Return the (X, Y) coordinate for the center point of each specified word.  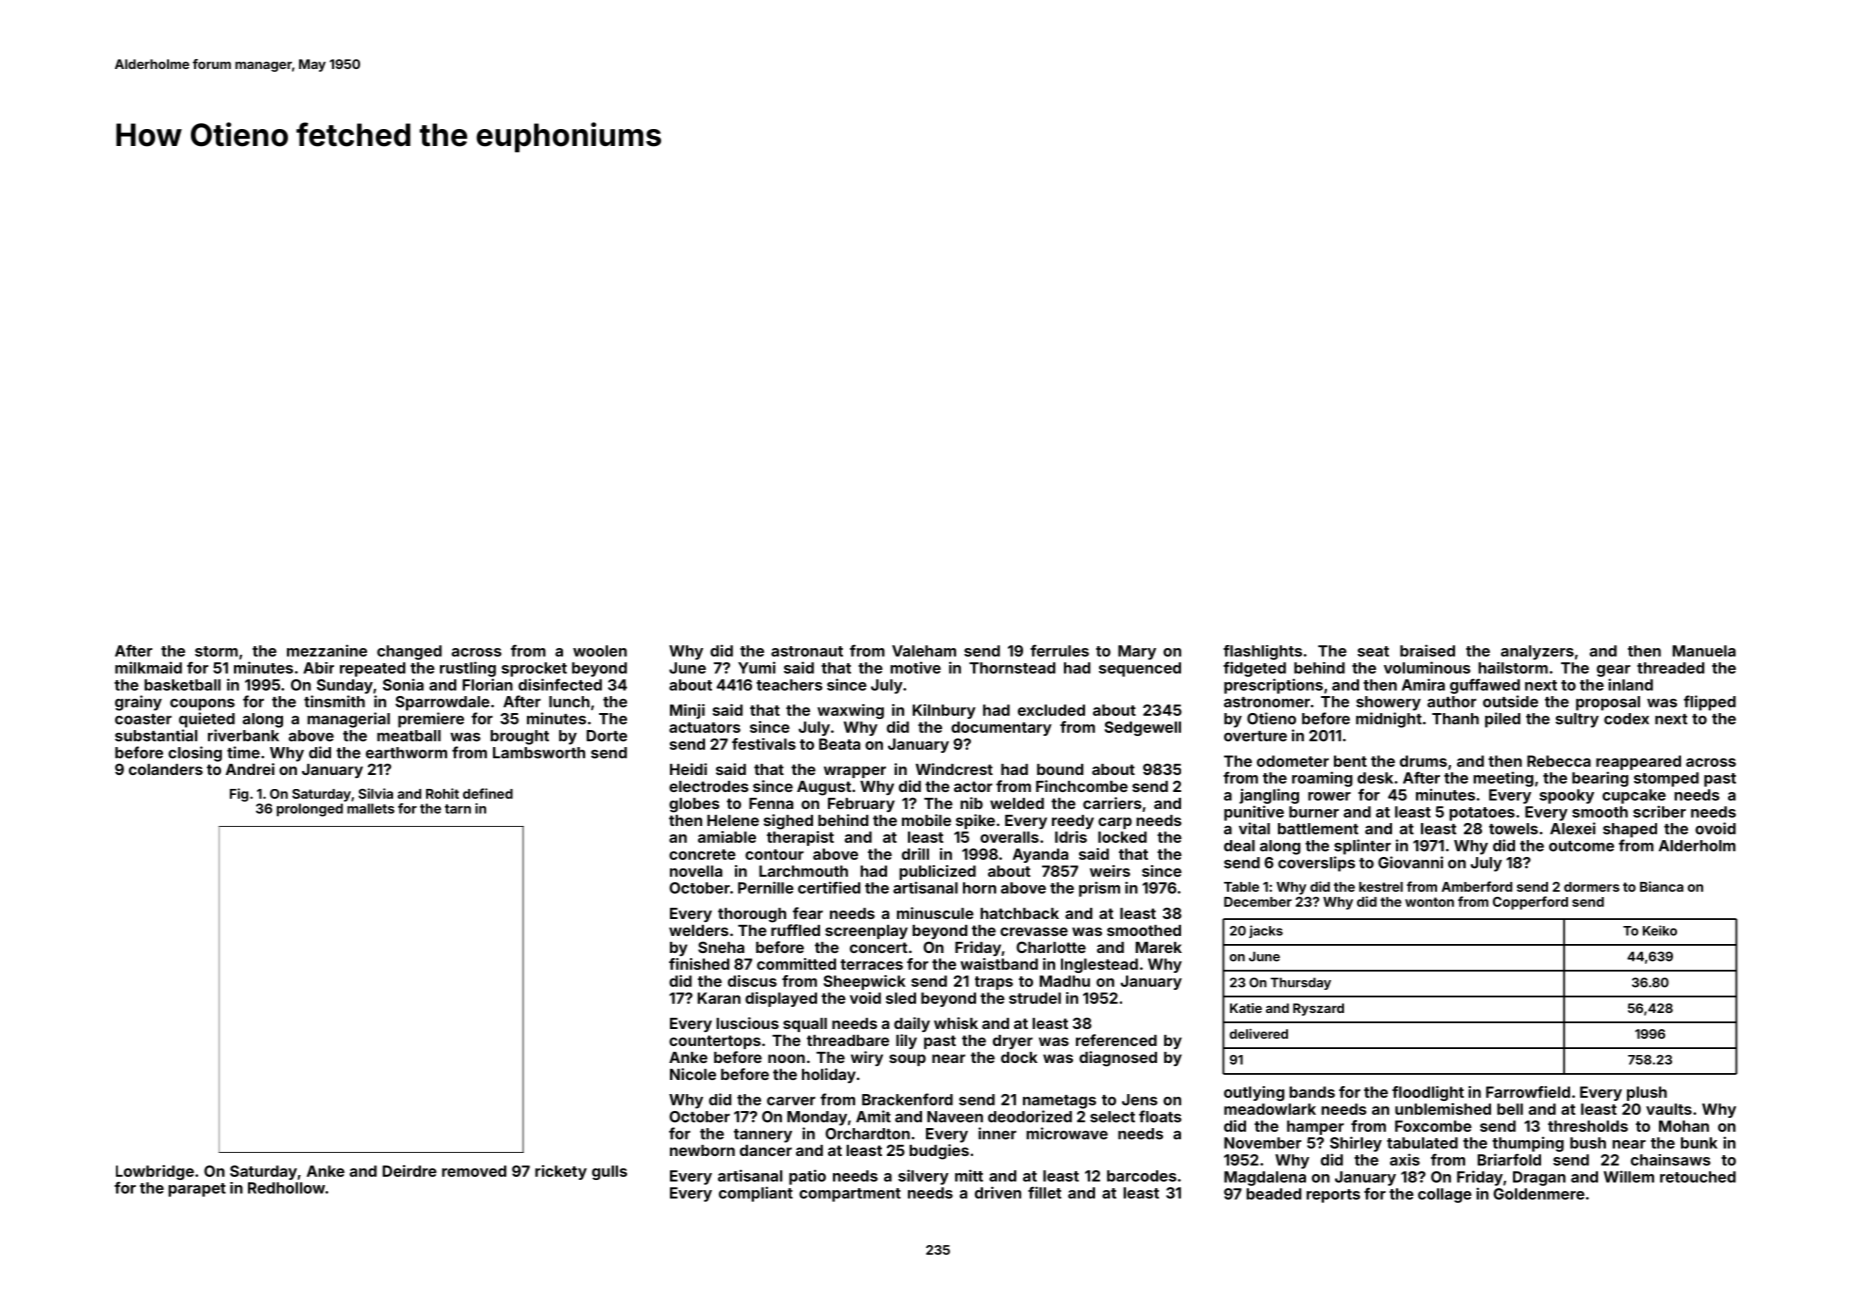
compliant (756, 1194)
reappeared (1638, 762)
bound (1060, 769)
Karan (719, 998)
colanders (166, 769)
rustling (468, 669)
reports (1333, 1196)
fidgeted (1254, 669)
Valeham (924, 651)
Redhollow (286, 1188)
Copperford (1530, 903)
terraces (871, 964)
